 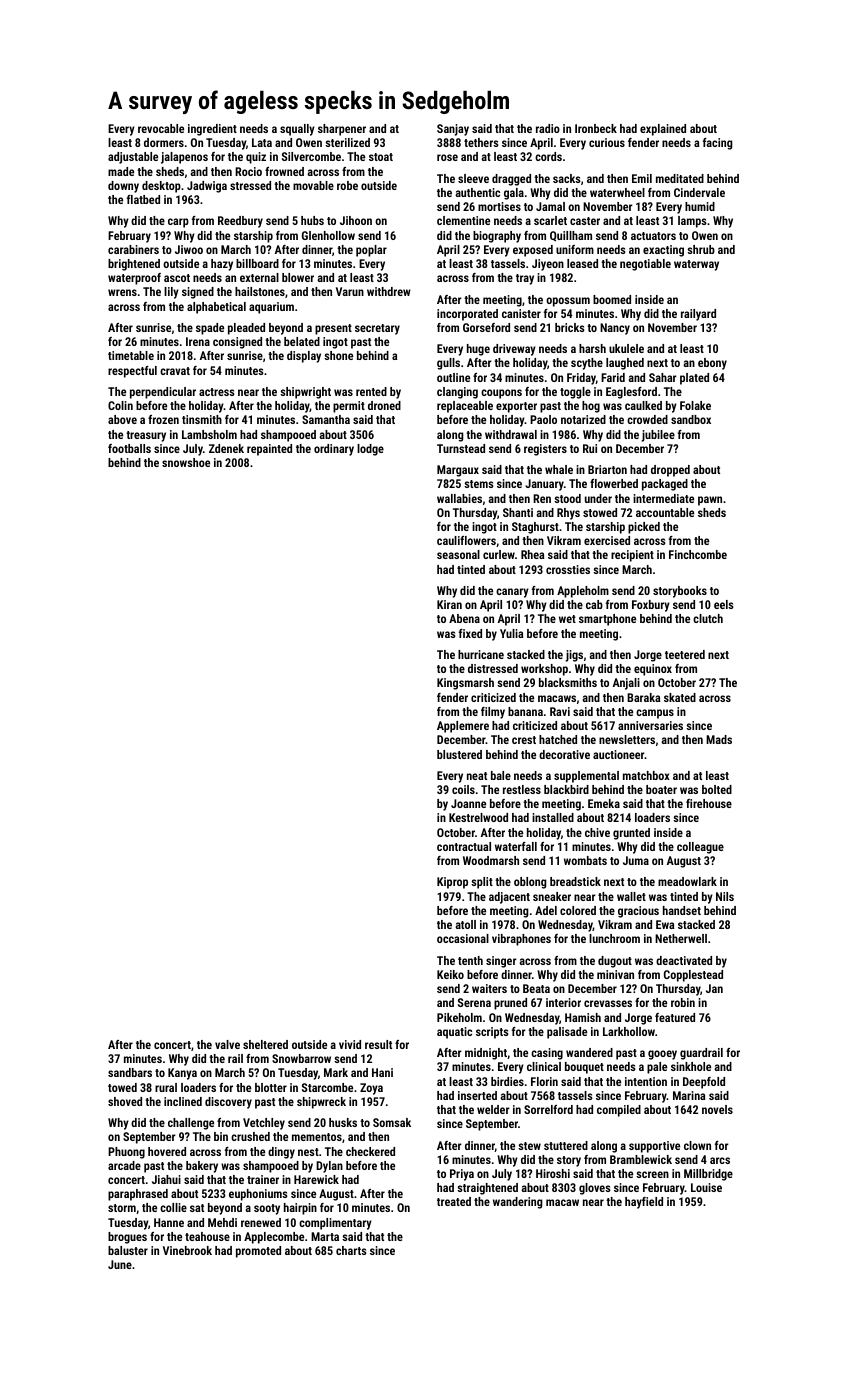 I want to click on replaceable, so click(x=465, y=407).
